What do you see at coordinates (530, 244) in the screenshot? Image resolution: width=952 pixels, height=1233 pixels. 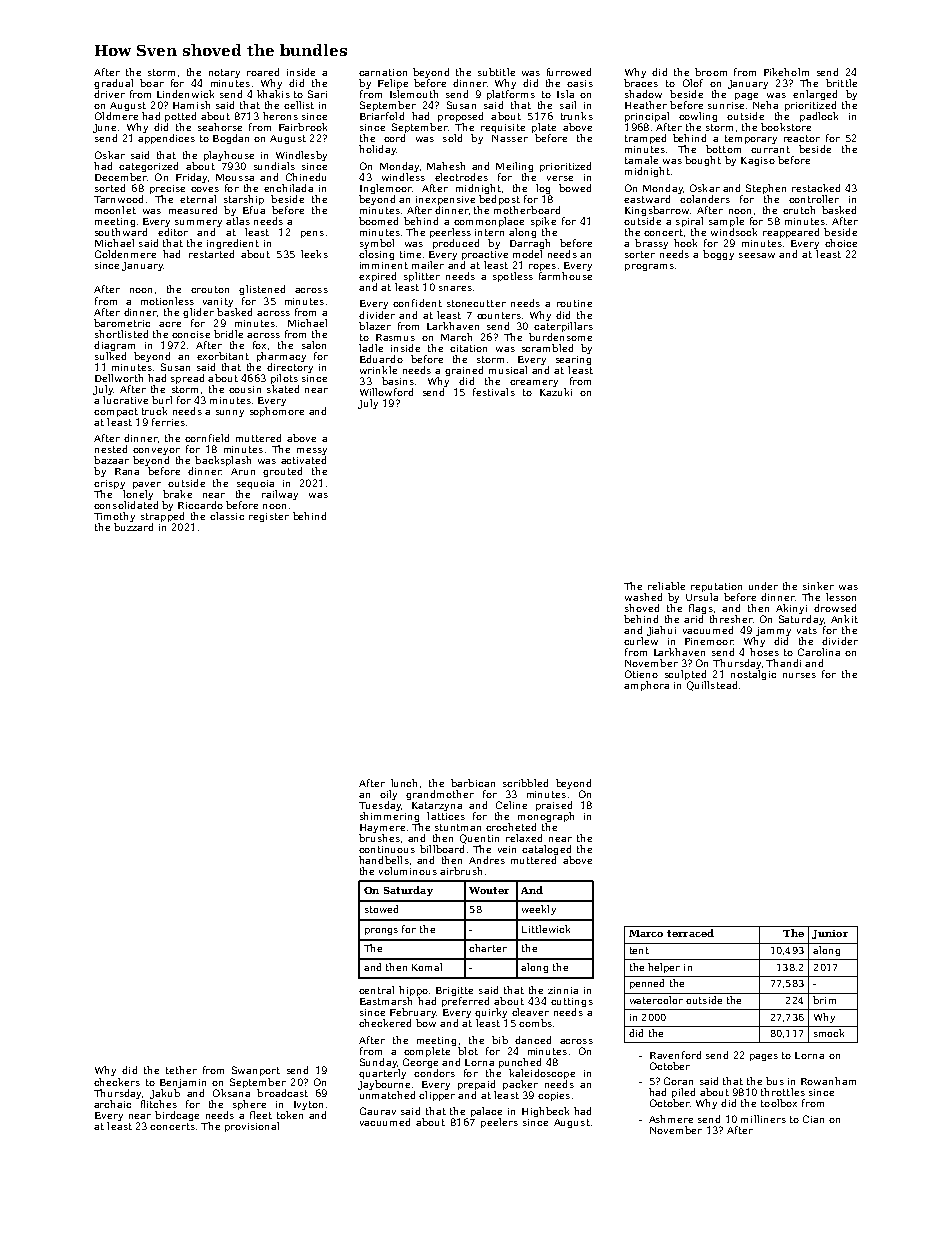 I see `Darragh` at bounding box center [530, 244].
